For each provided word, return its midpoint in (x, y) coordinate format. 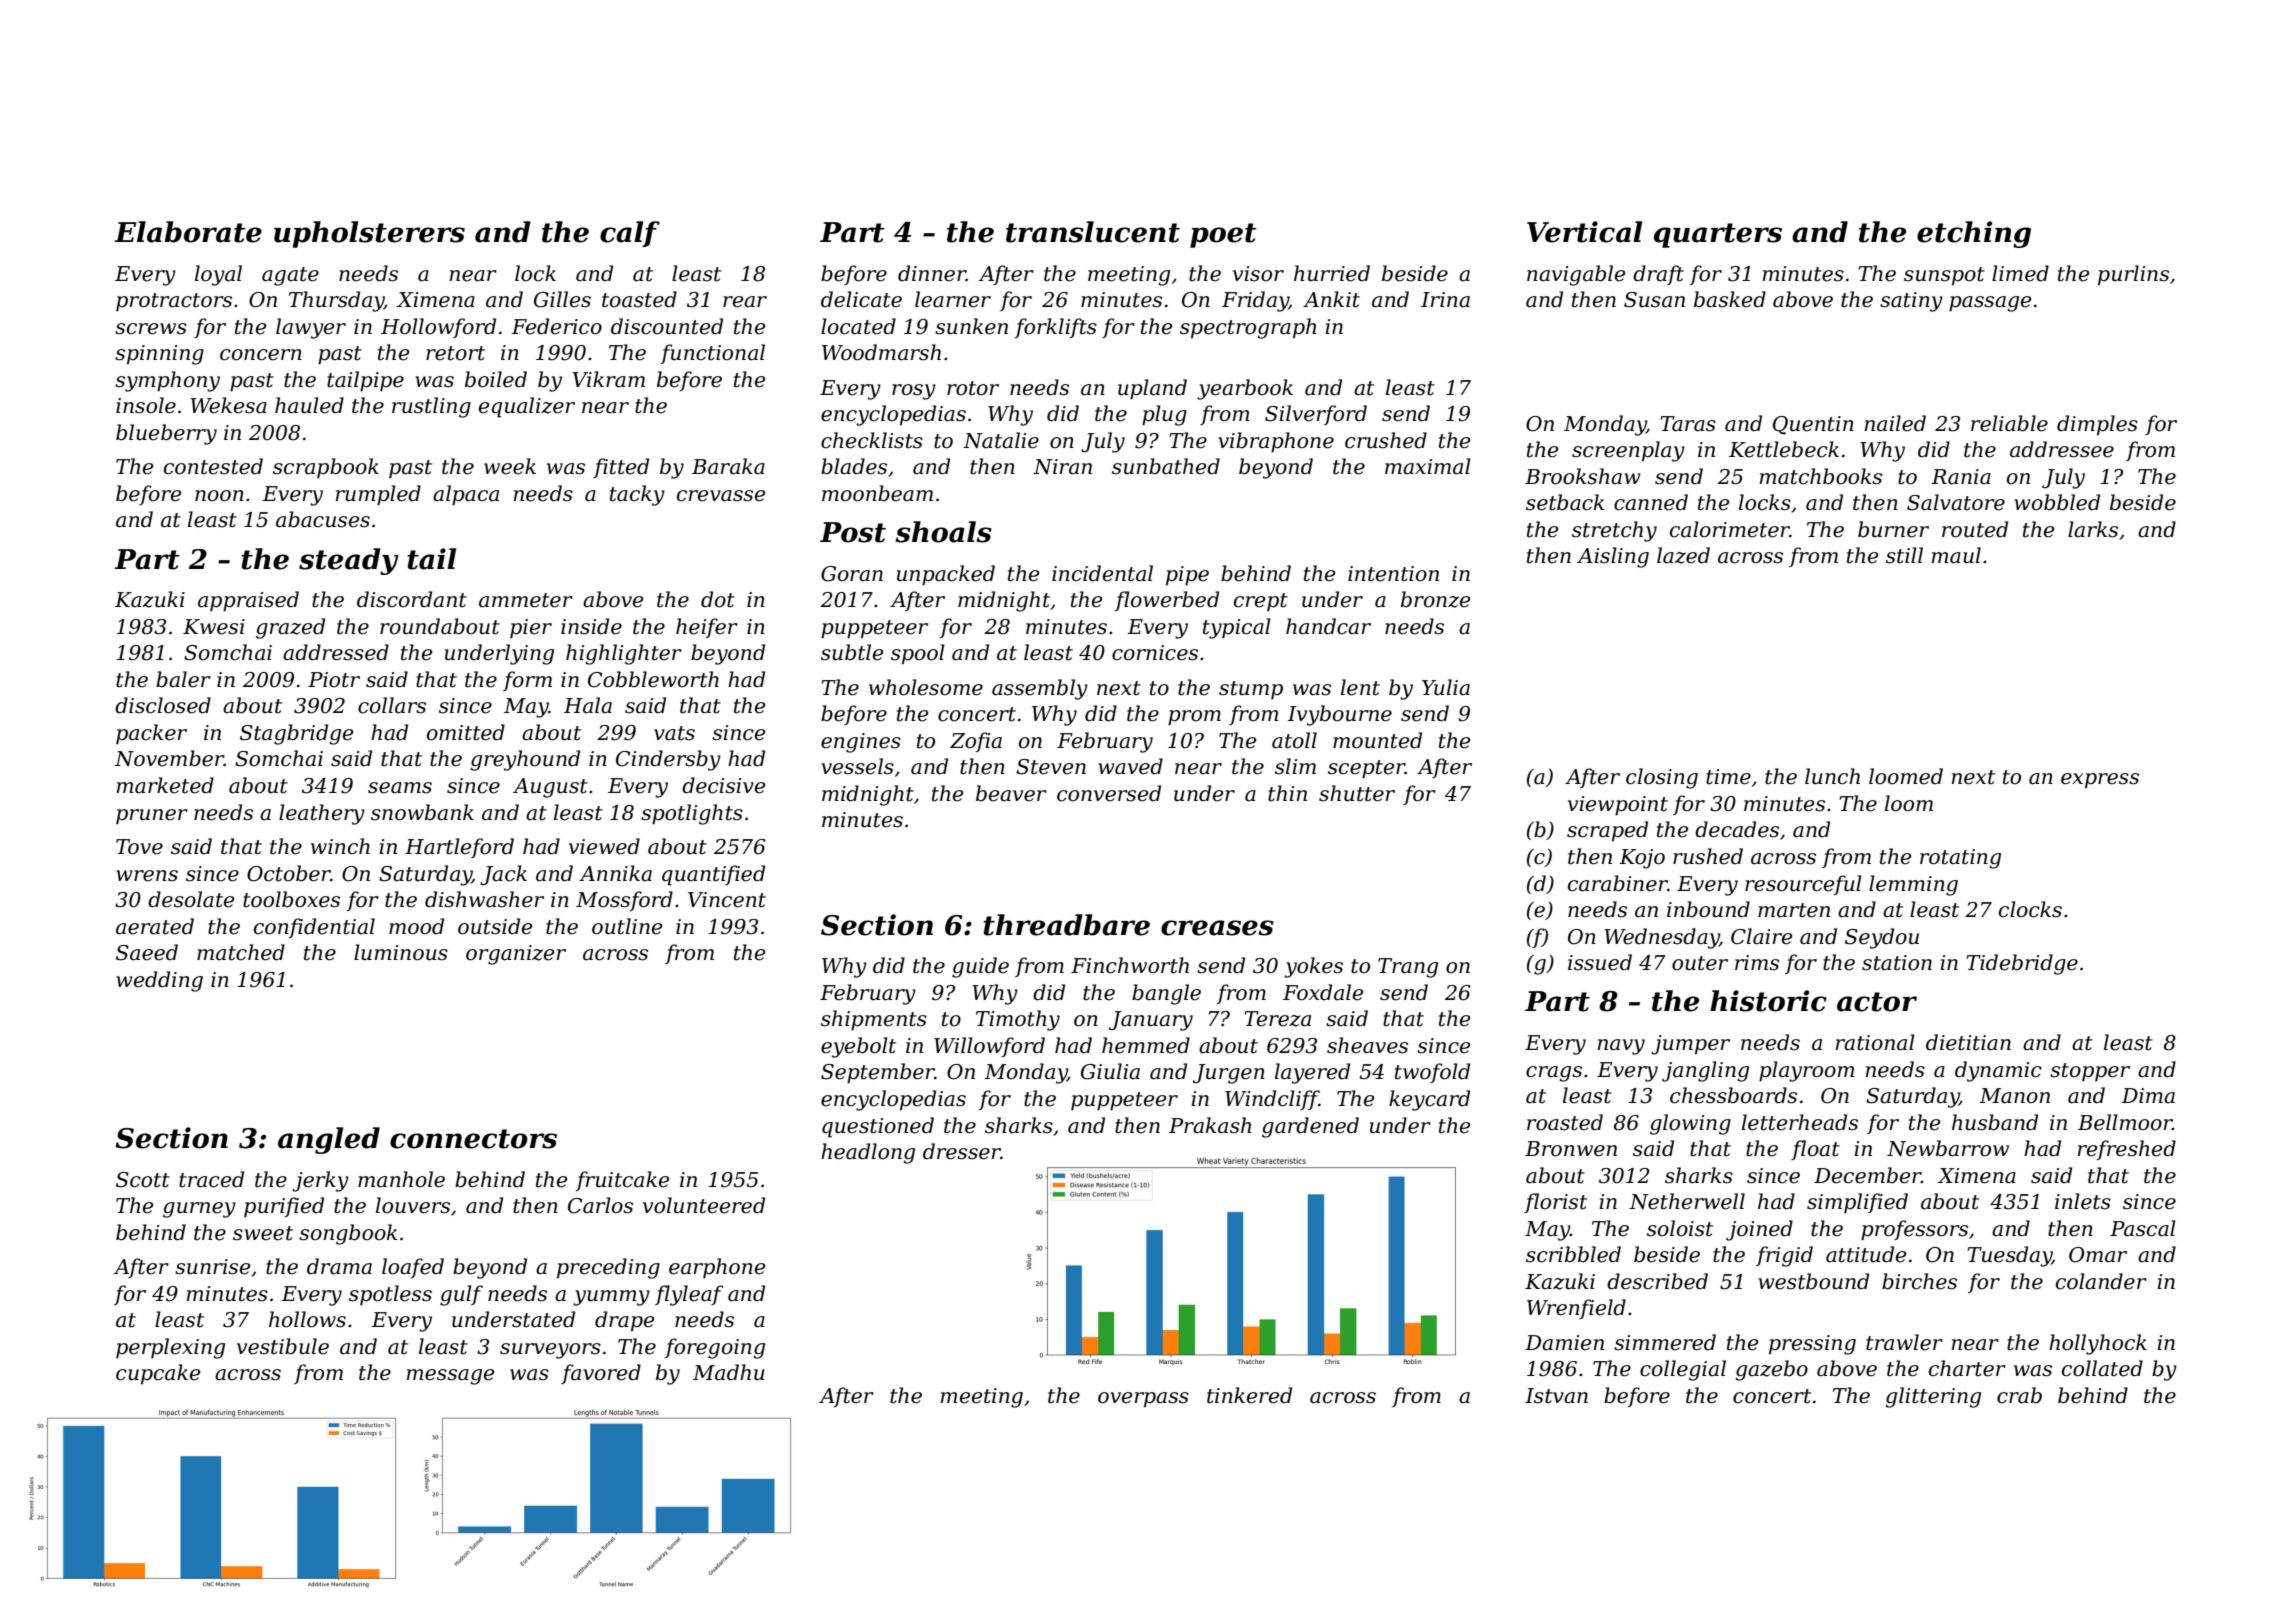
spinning (159, 355)
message (450, 1377)
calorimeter (1730, 529)
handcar (1328, 626)
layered (1312, 1073)
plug (1164, 415)
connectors (473, 1139)
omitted (466, 732)
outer (1700, 963)
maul (1956, 555)
